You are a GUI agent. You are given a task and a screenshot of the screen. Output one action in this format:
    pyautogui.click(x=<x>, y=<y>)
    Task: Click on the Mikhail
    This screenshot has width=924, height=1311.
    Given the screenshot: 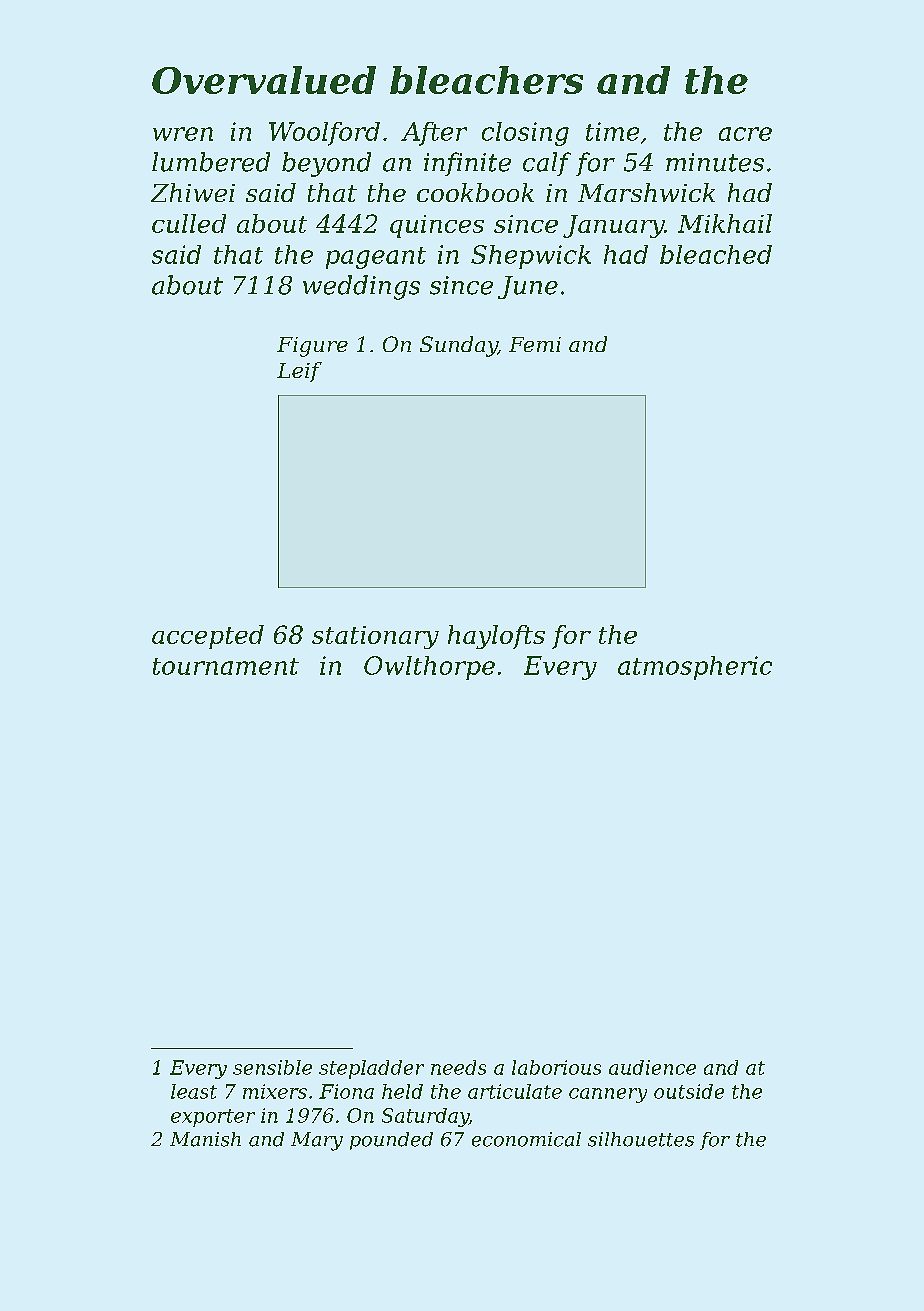 What is the action you would take?
    pyautogui.click(x=725, y=223)
